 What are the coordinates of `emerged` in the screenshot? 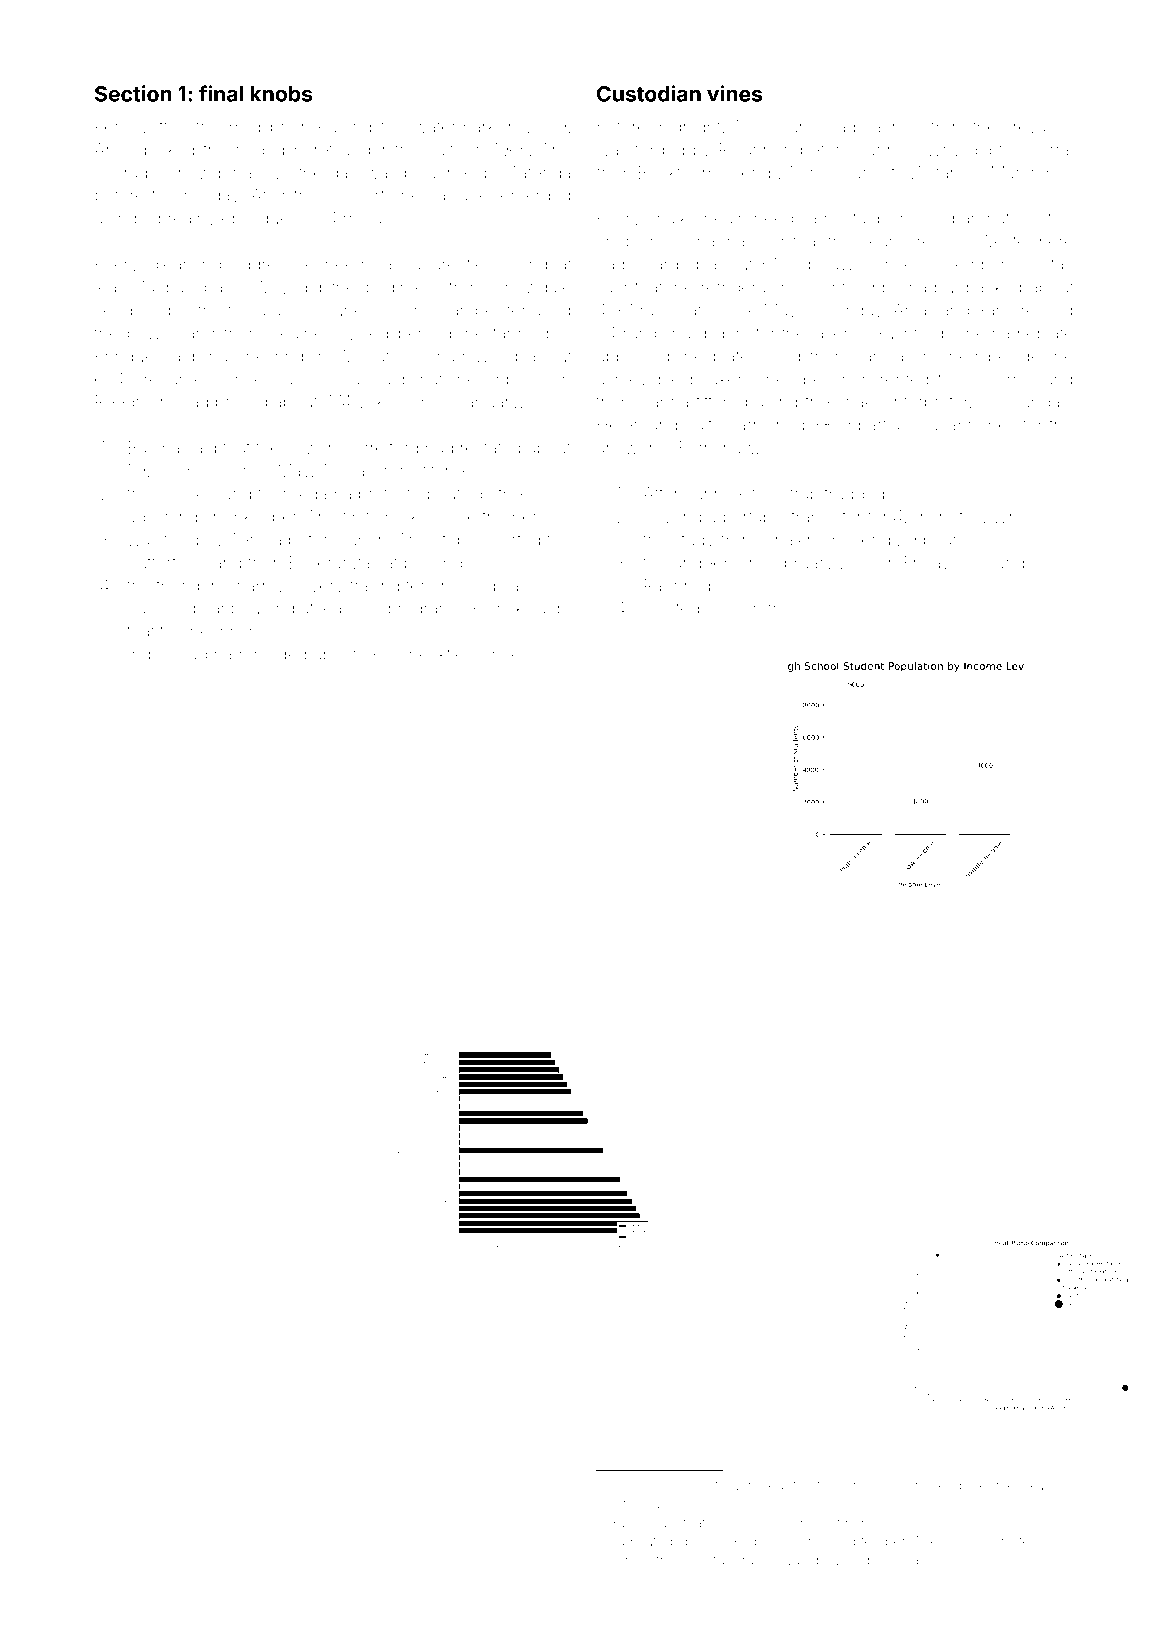 It's located at (535, 197).
